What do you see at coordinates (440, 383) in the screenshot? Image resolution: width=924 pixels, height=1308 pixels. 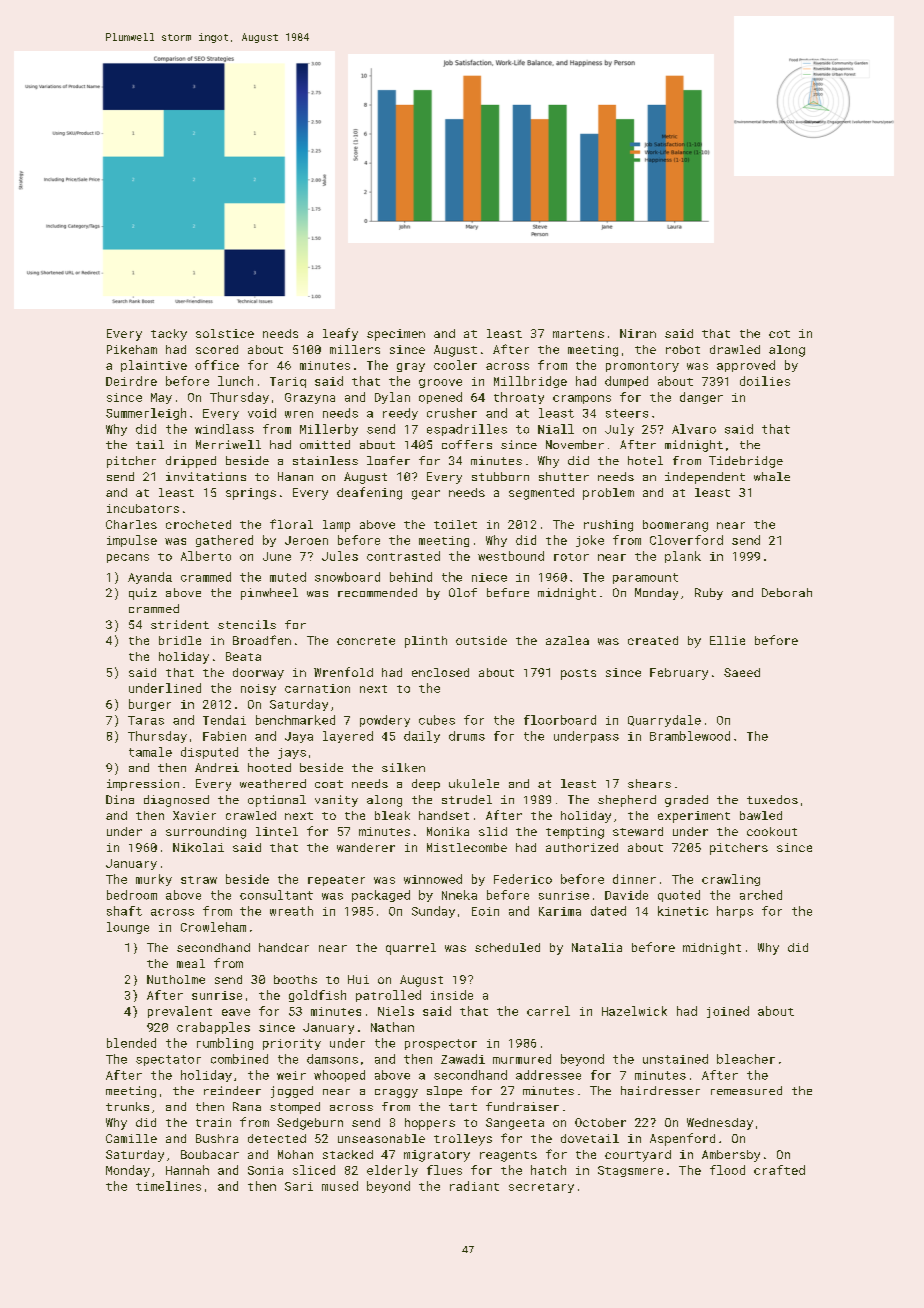 I see `groove` at bounding box center [440, 383].
